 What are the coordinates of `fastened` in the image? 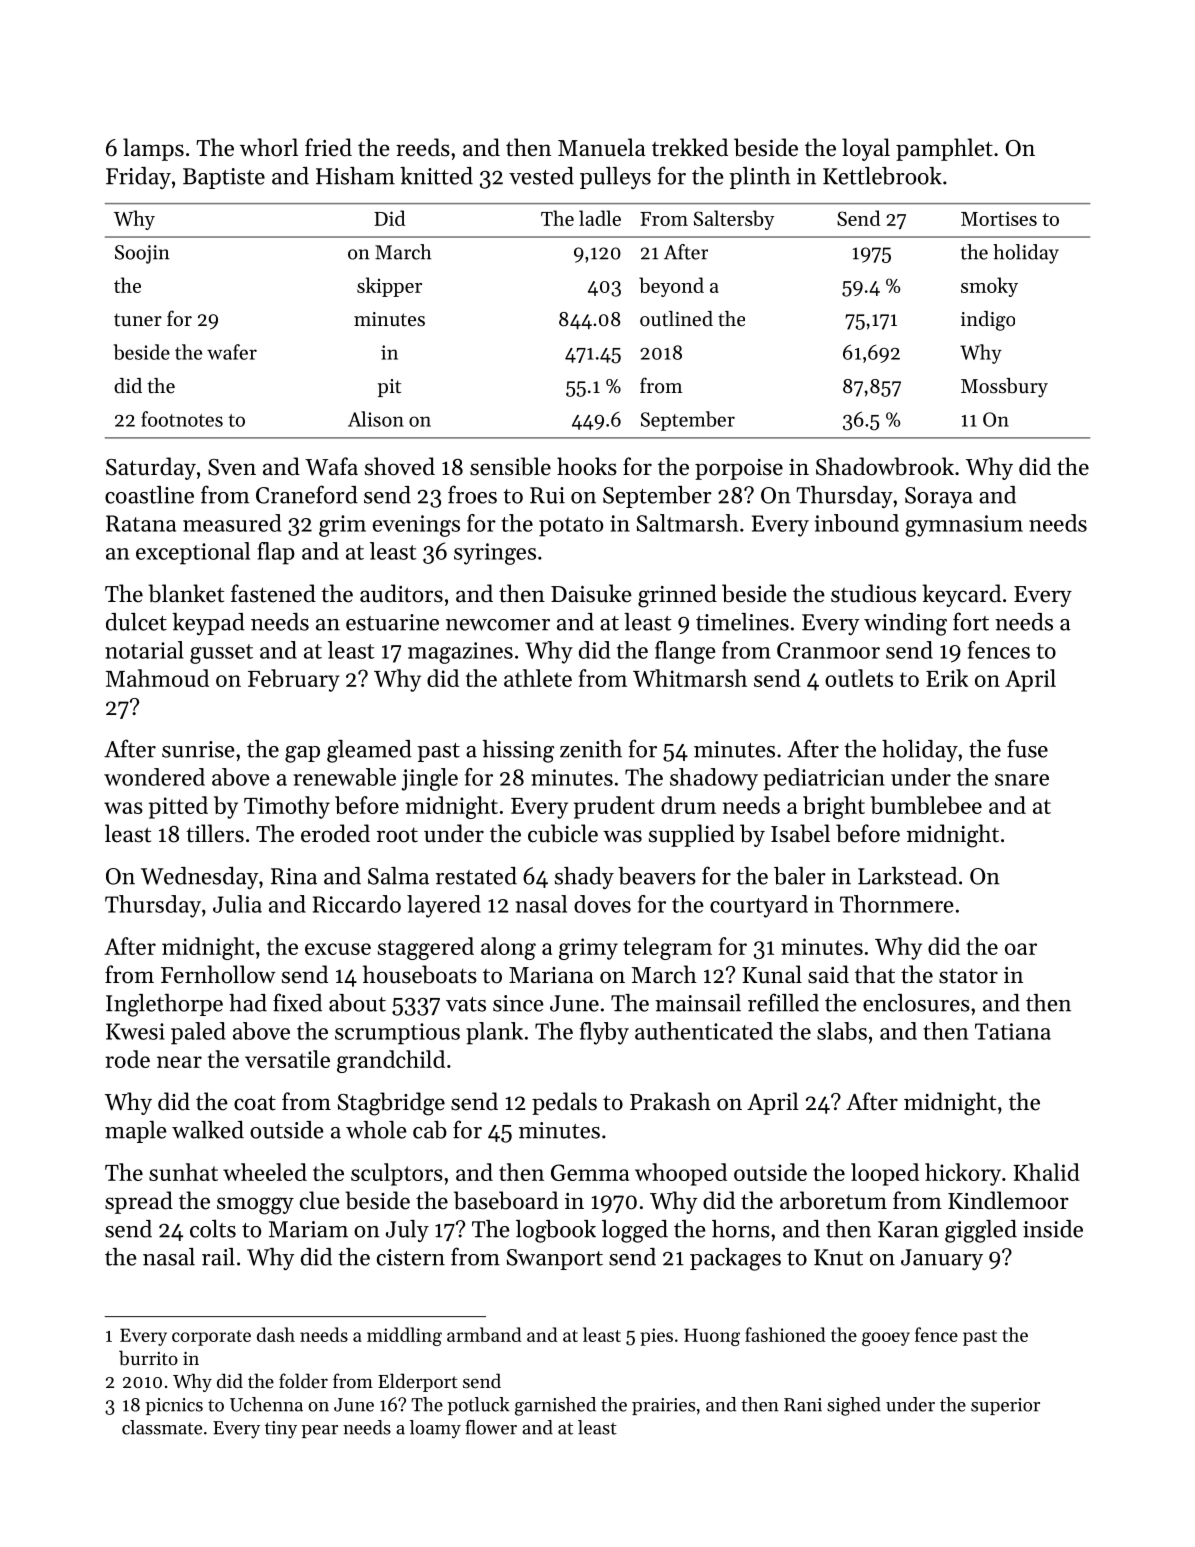 It's located at (273, 593).
